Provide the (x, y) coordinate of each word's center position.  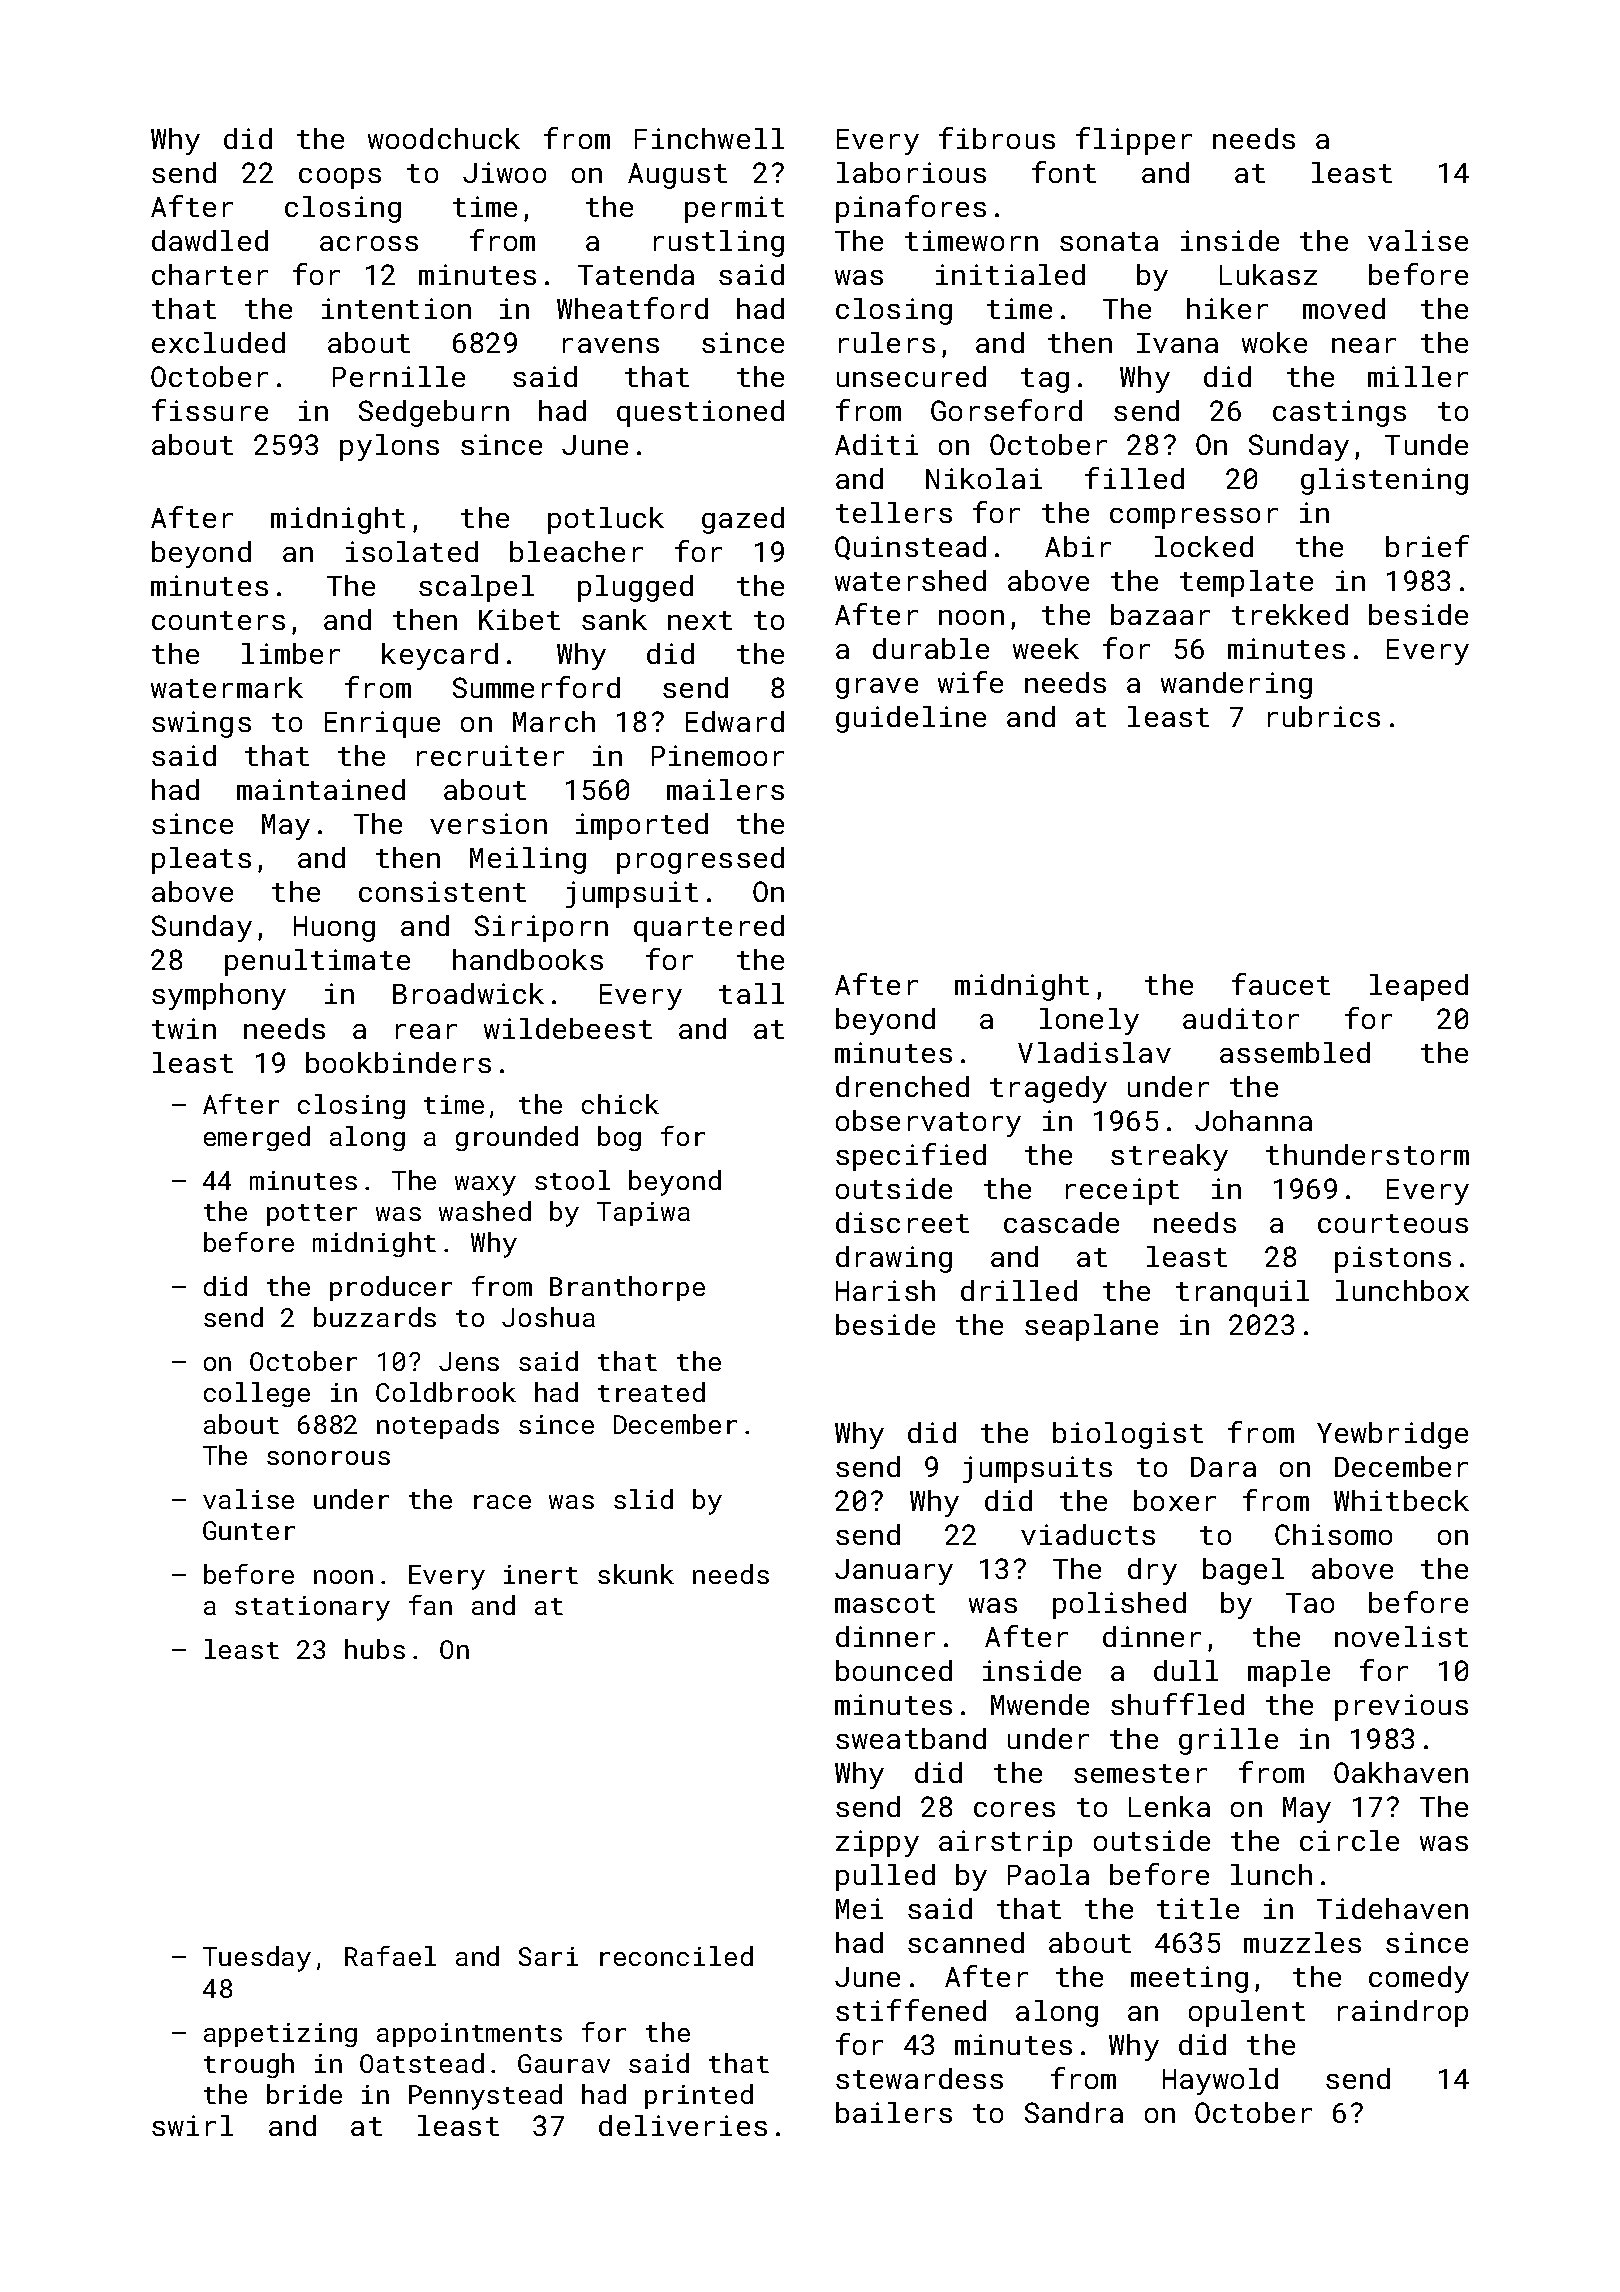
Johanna (1253, 1120)
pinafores (911, 209)
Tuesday (257, 1959)
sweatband (911, 1738)
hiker (1227, 308)
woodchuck (444, 138)
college (257, 1394)
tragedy (1048, 1089)
